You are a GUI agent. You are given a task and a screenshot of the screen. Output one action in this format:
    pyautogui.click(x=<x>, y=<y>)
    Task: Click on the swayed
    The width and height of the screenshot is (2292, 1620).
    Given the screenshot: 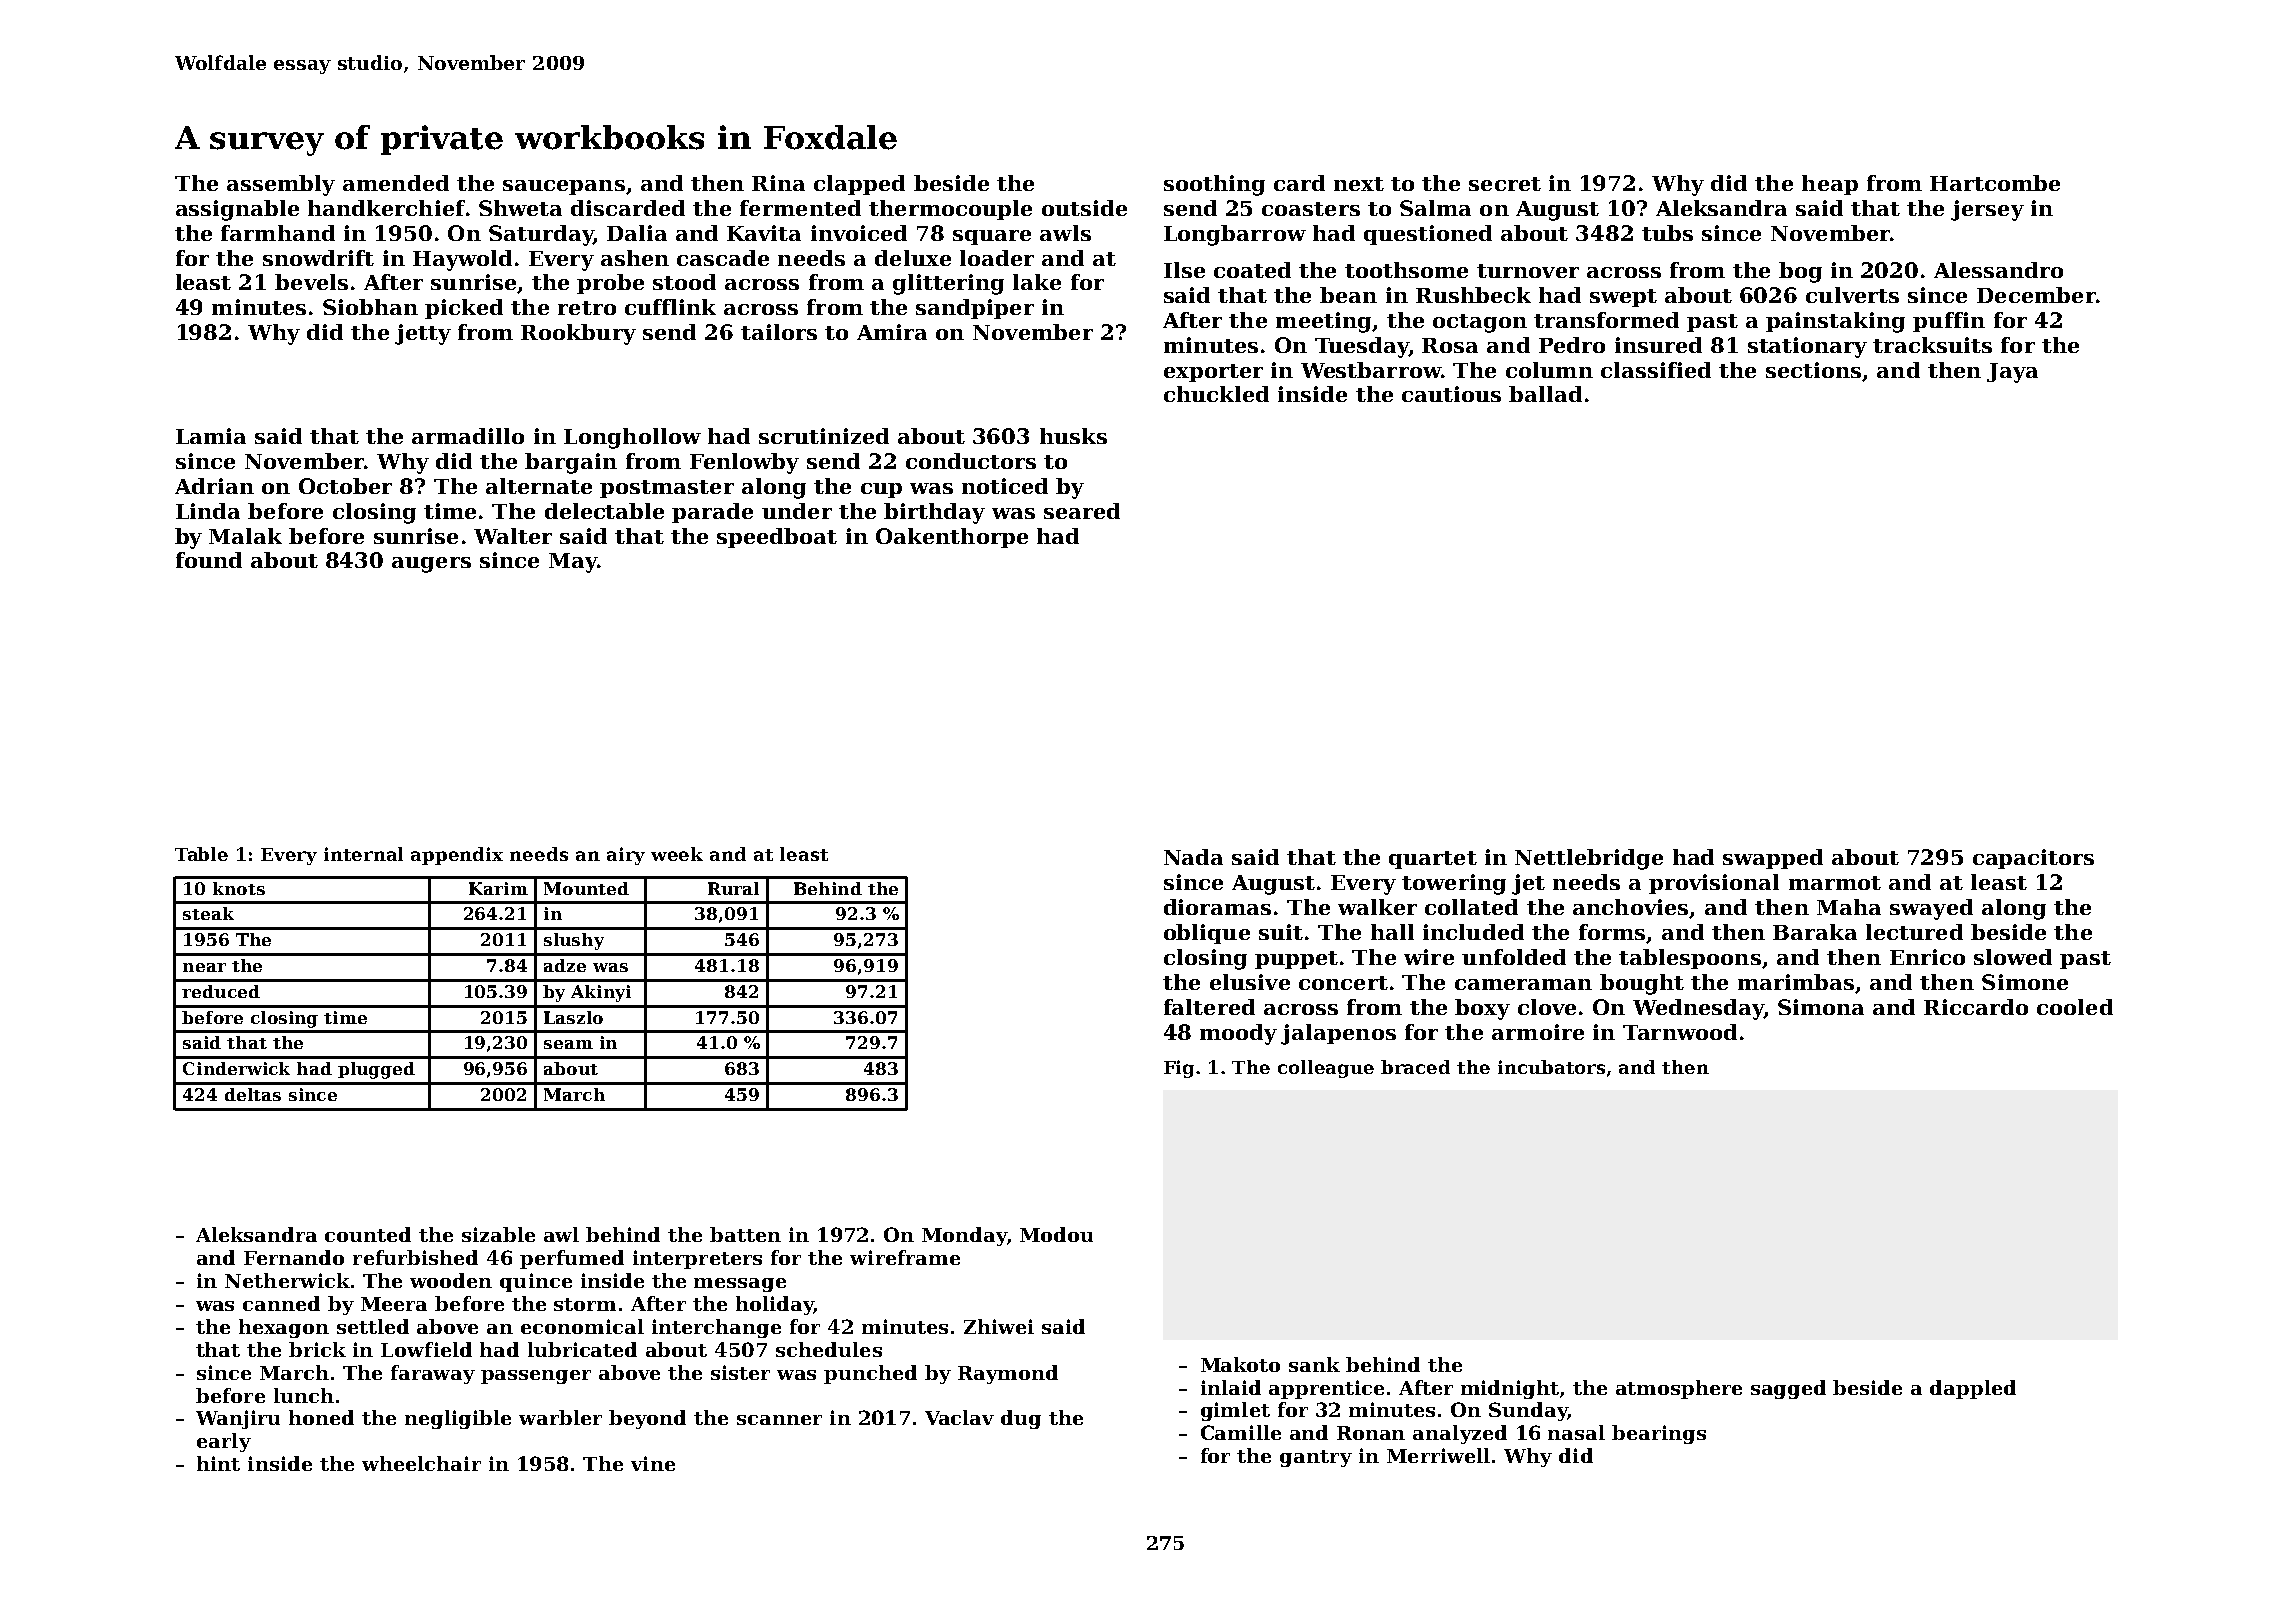 What is the action you would take?
    pyautogui.click(x=1931, y=909)
